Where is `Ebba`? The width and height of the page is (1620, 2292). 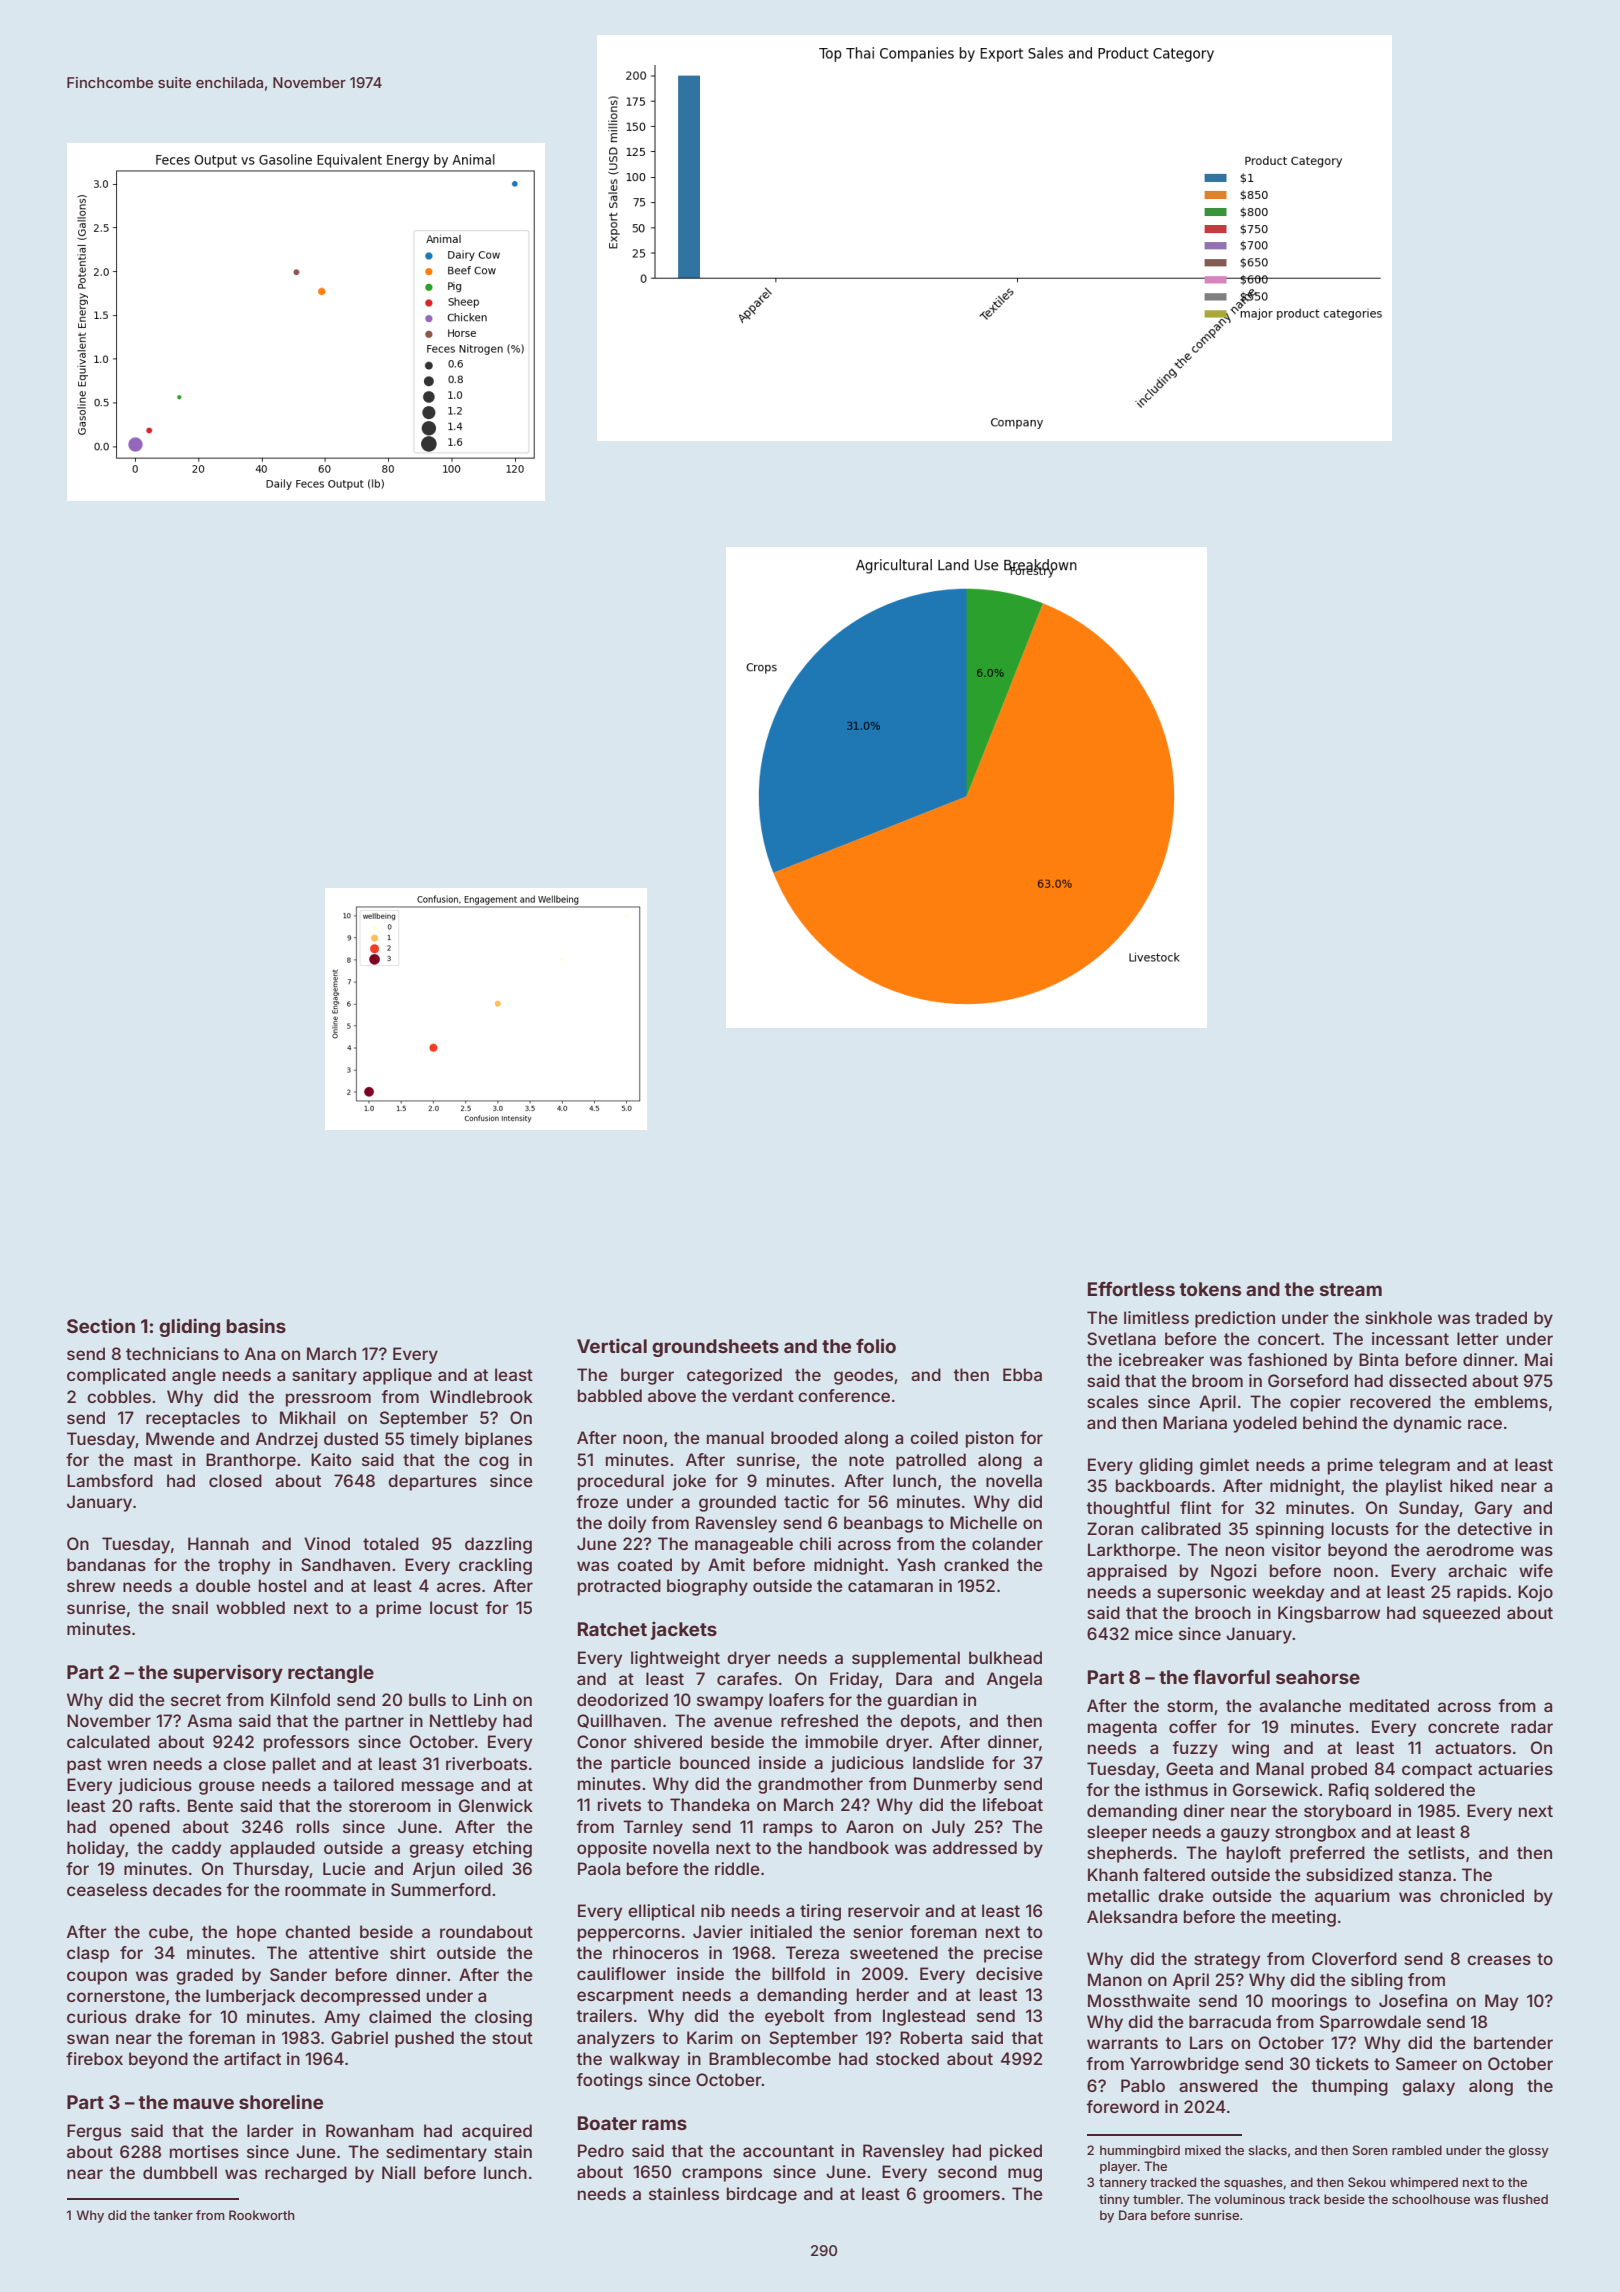
Ebba is located at coordinates (1022, 1374).
